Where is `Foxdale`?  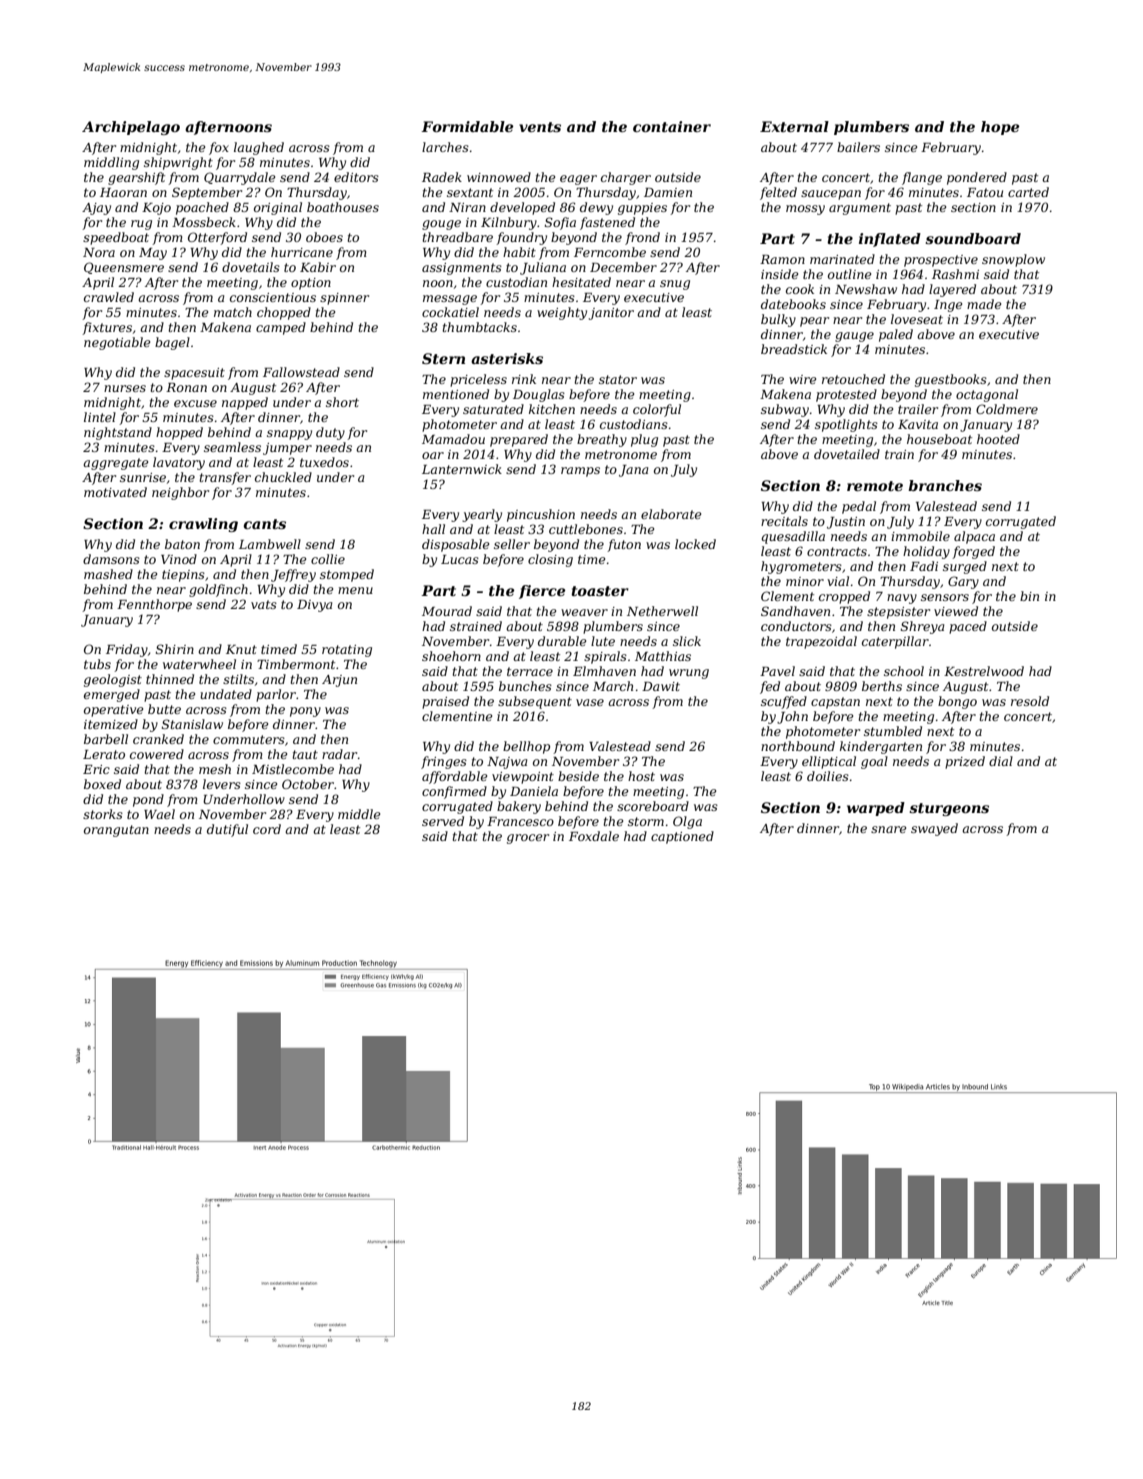
Foxdale is located at coordinates (594, 836).
